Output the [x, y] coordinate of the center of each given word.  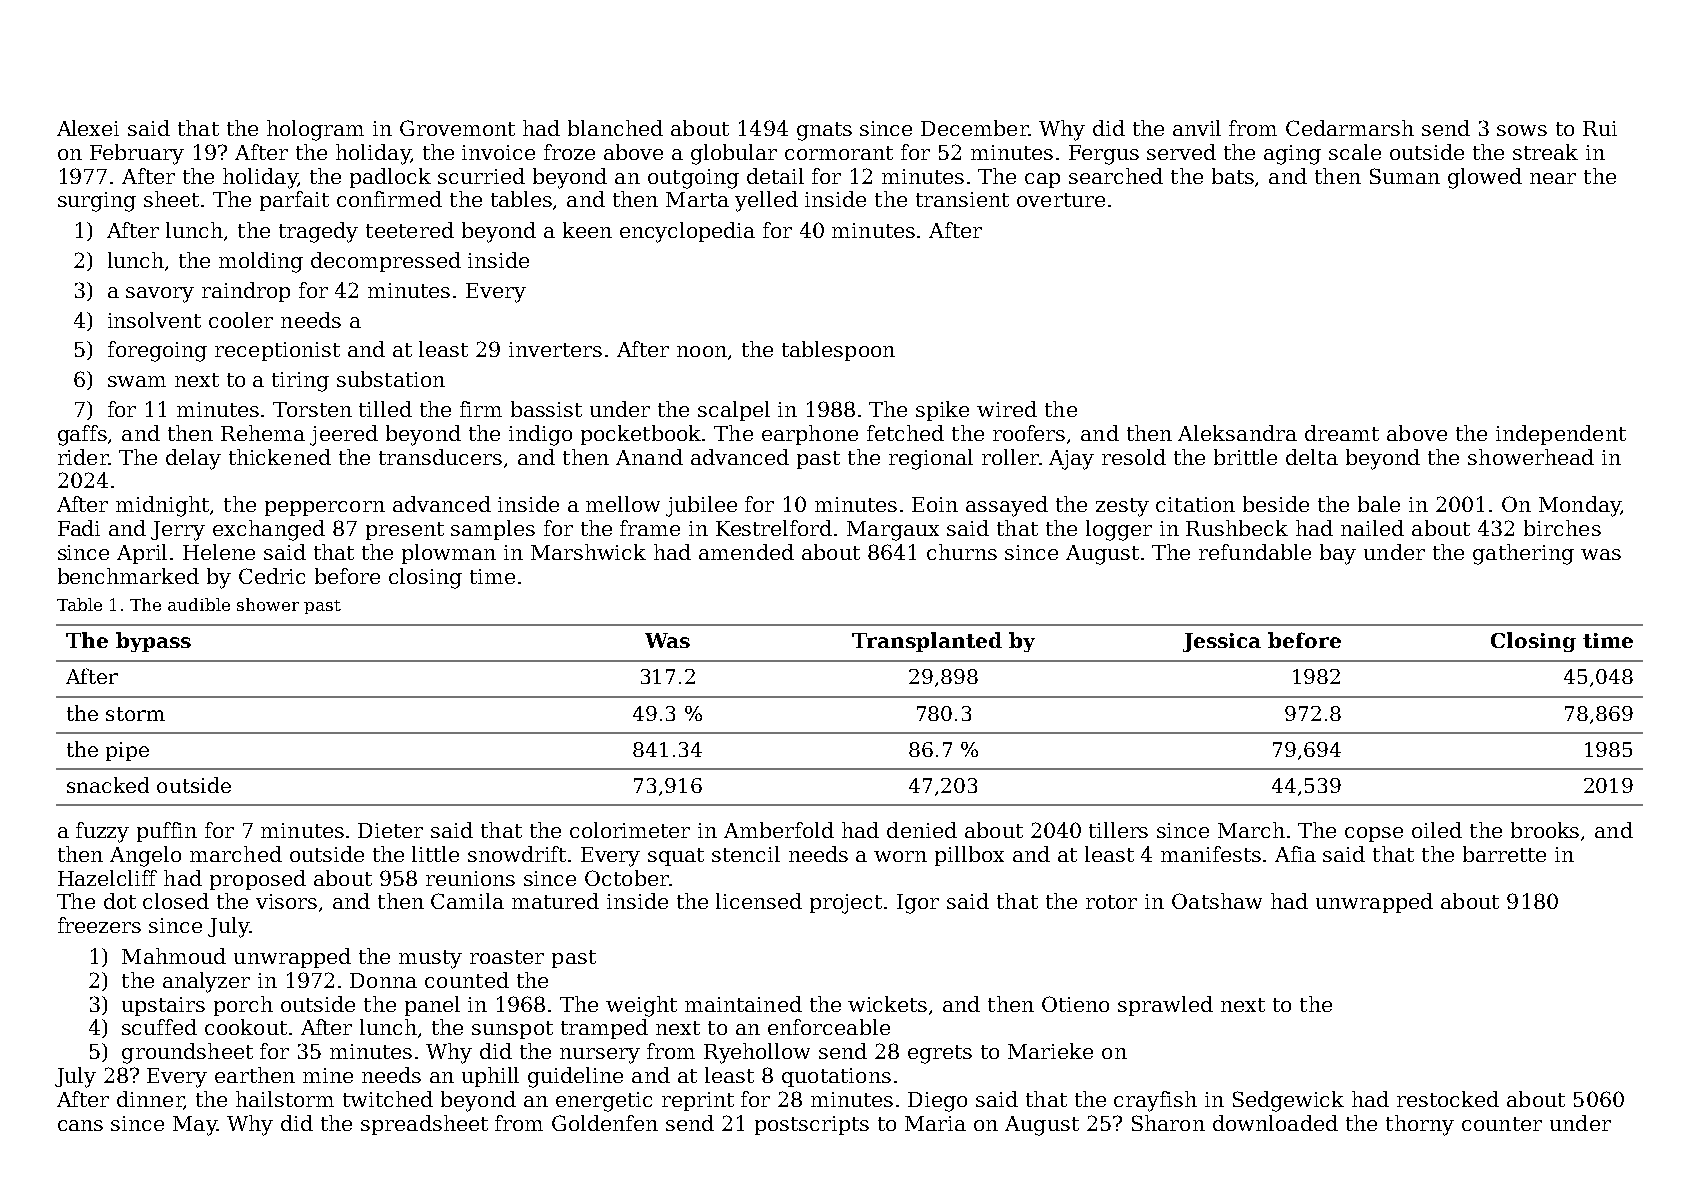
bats [1233, 176]
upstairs [163, 1006]
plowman [449, 554]
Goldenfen [605, 1123]
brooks [1545, 830]
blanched [615, 128]
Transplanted [927, 642]
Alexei [88, 128]
